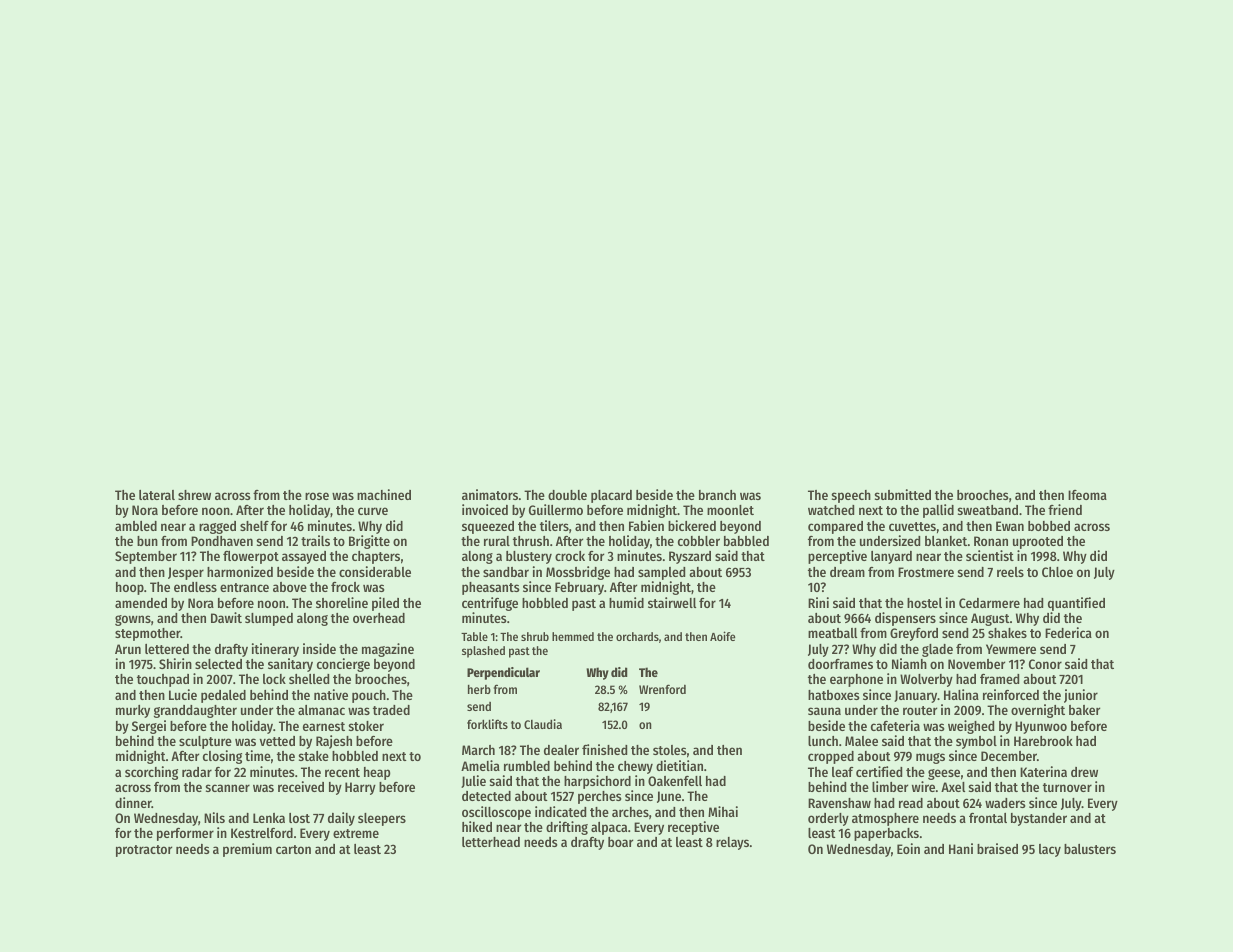  What do you see at coordinates (905, 619) in the screenshot?
I see `dispensers` at bounding box center [905, 619].
